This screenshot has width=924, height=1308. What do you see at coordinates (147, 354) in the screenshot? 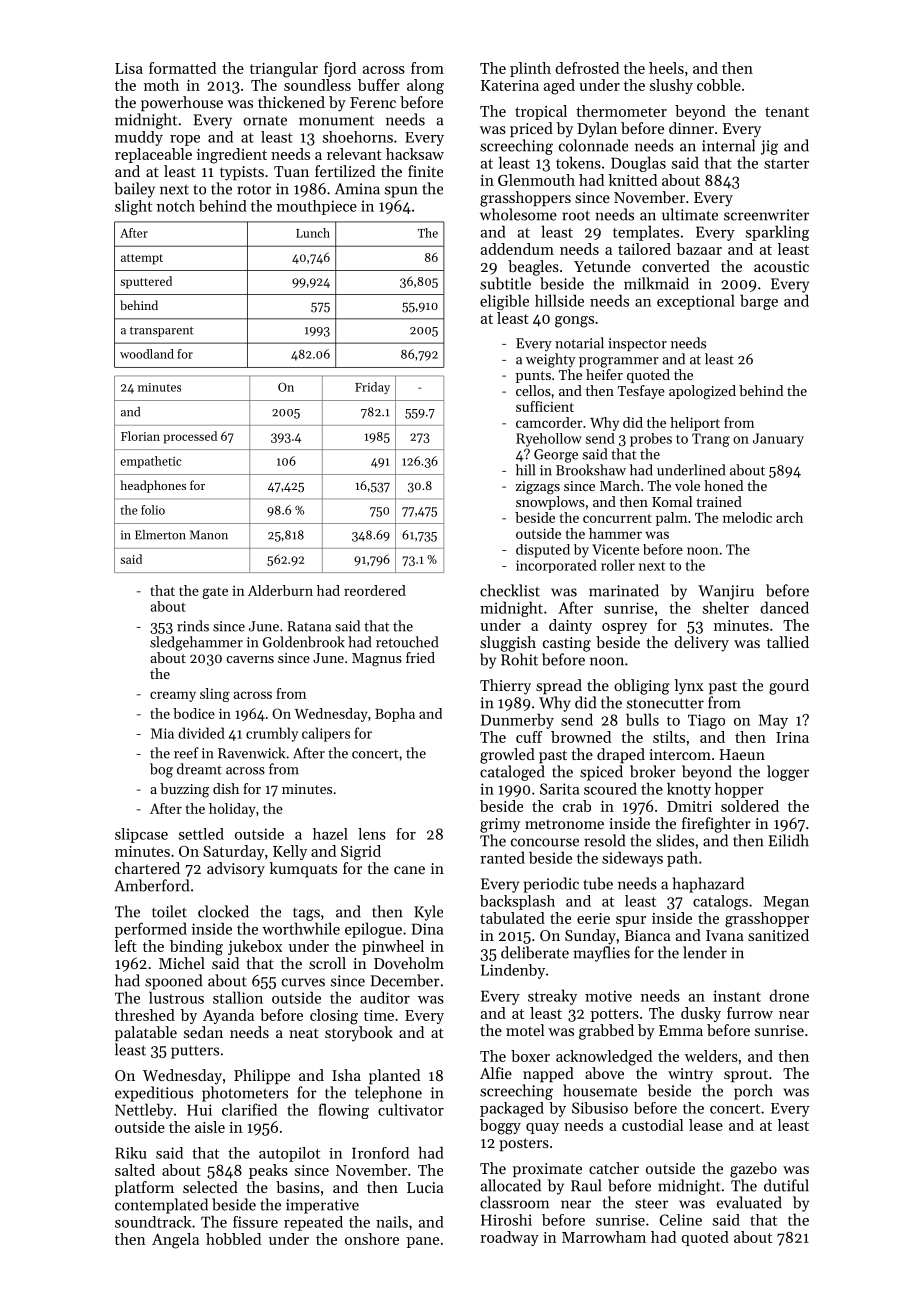
I see `woodland` at bounding box center [147, 354].
